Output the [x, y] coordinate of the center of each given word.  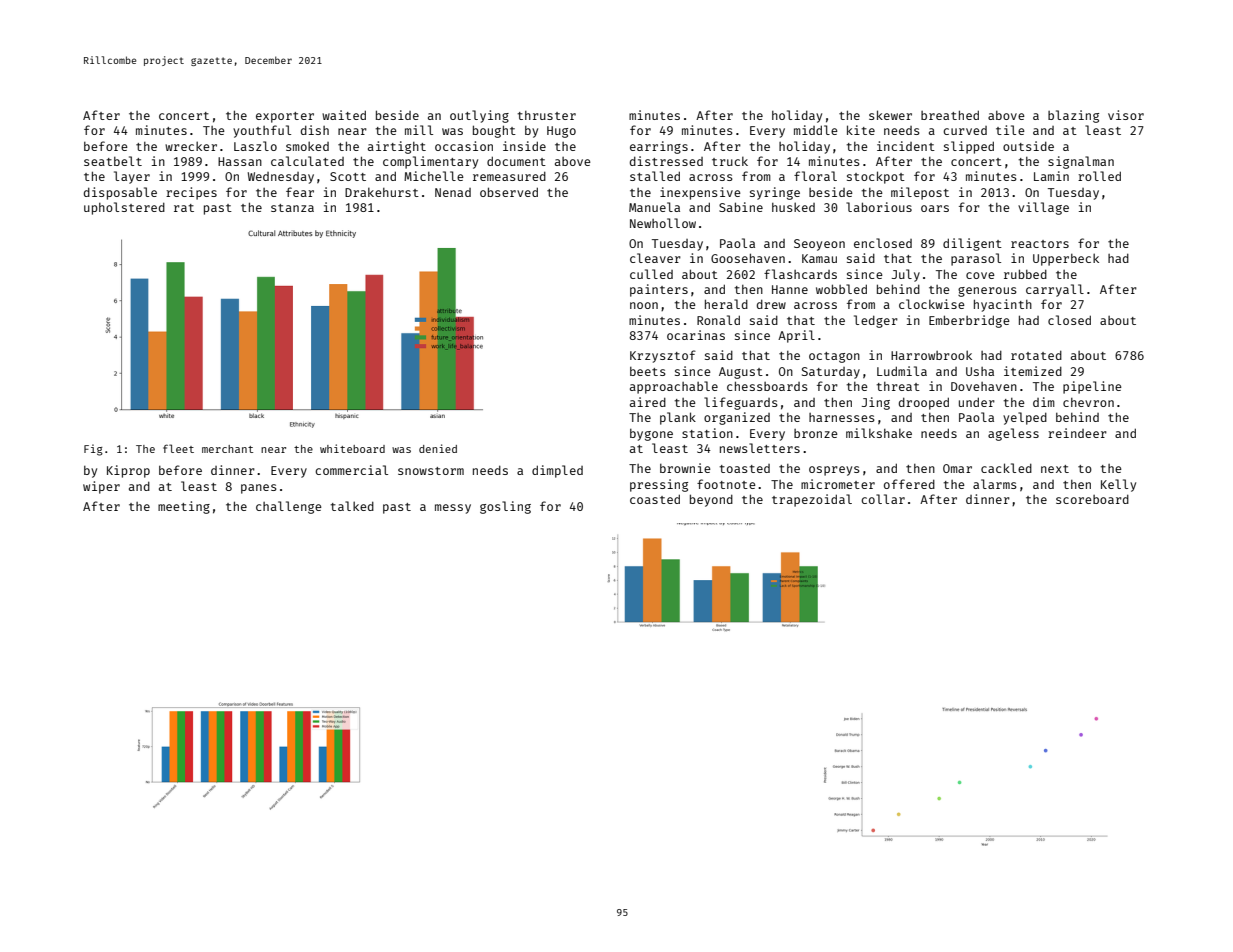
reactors [1040, 244]
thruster [547, 115]
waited [344, 115]
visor [1126, 115]
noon [644, 305]
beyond [711, 500]
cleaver [655, 258]
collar [883, 499]
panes [259, 489]
